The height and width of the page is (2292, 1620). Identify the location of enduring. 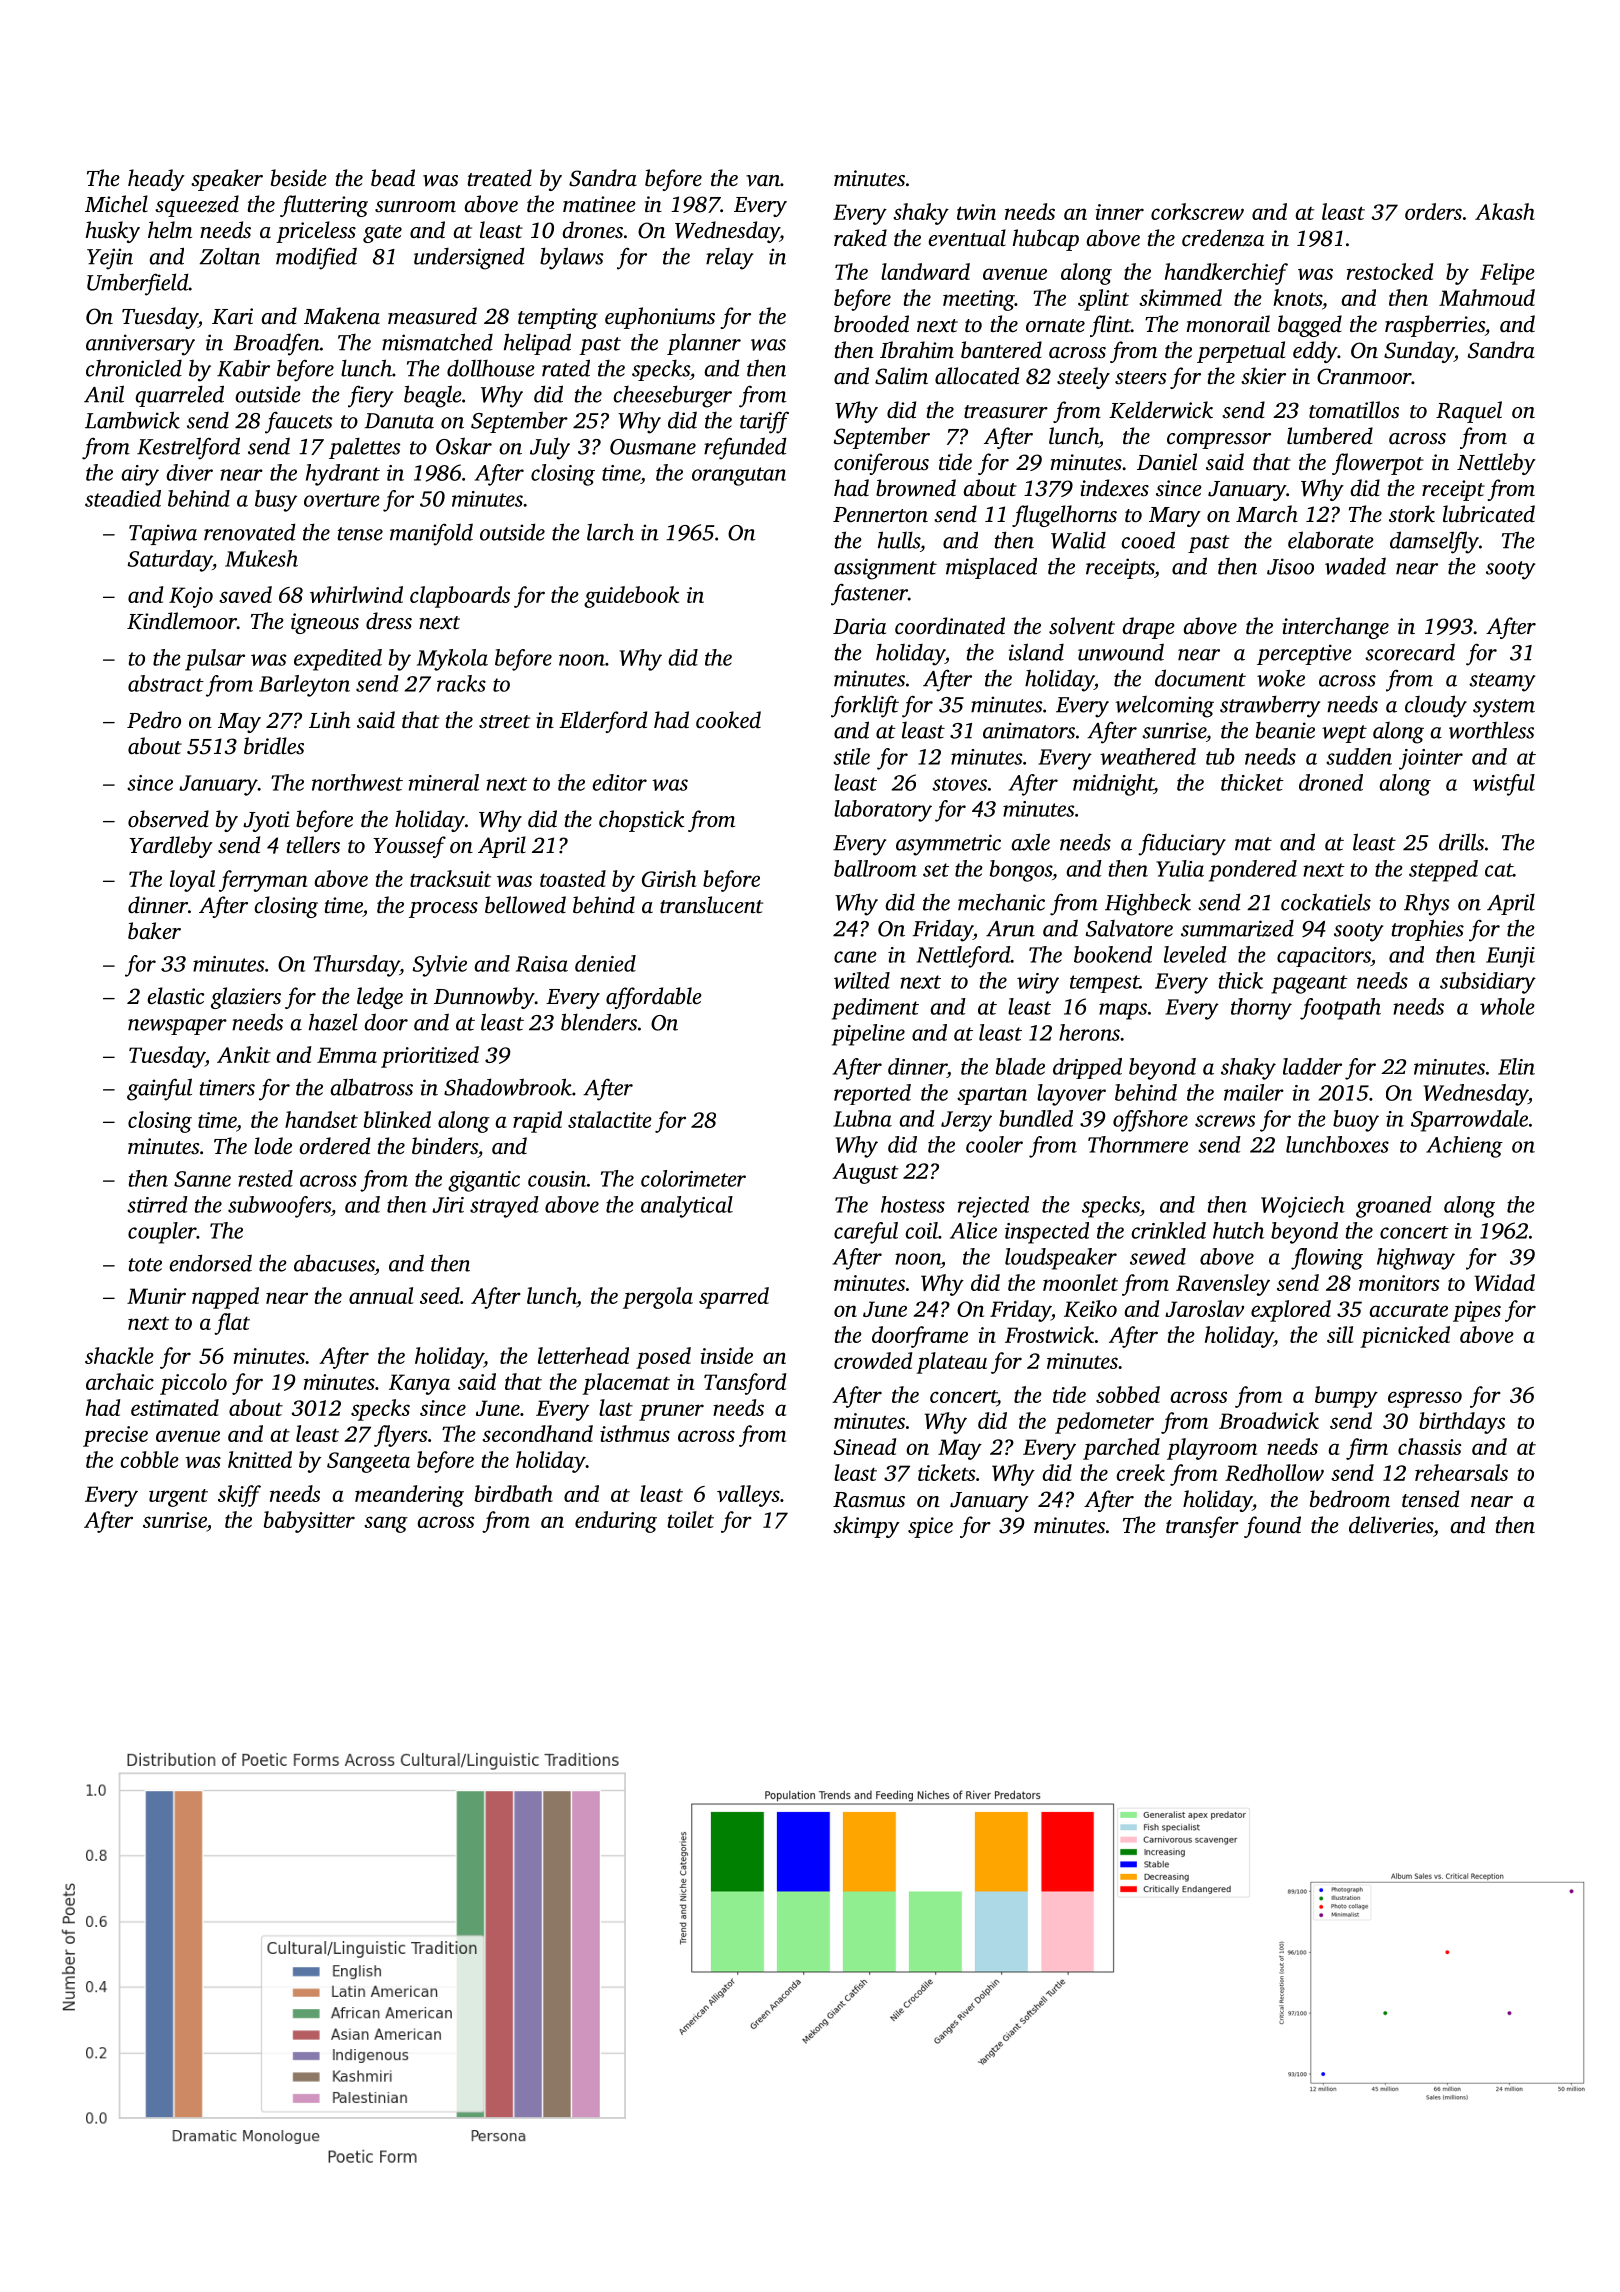
(616, 1522).
